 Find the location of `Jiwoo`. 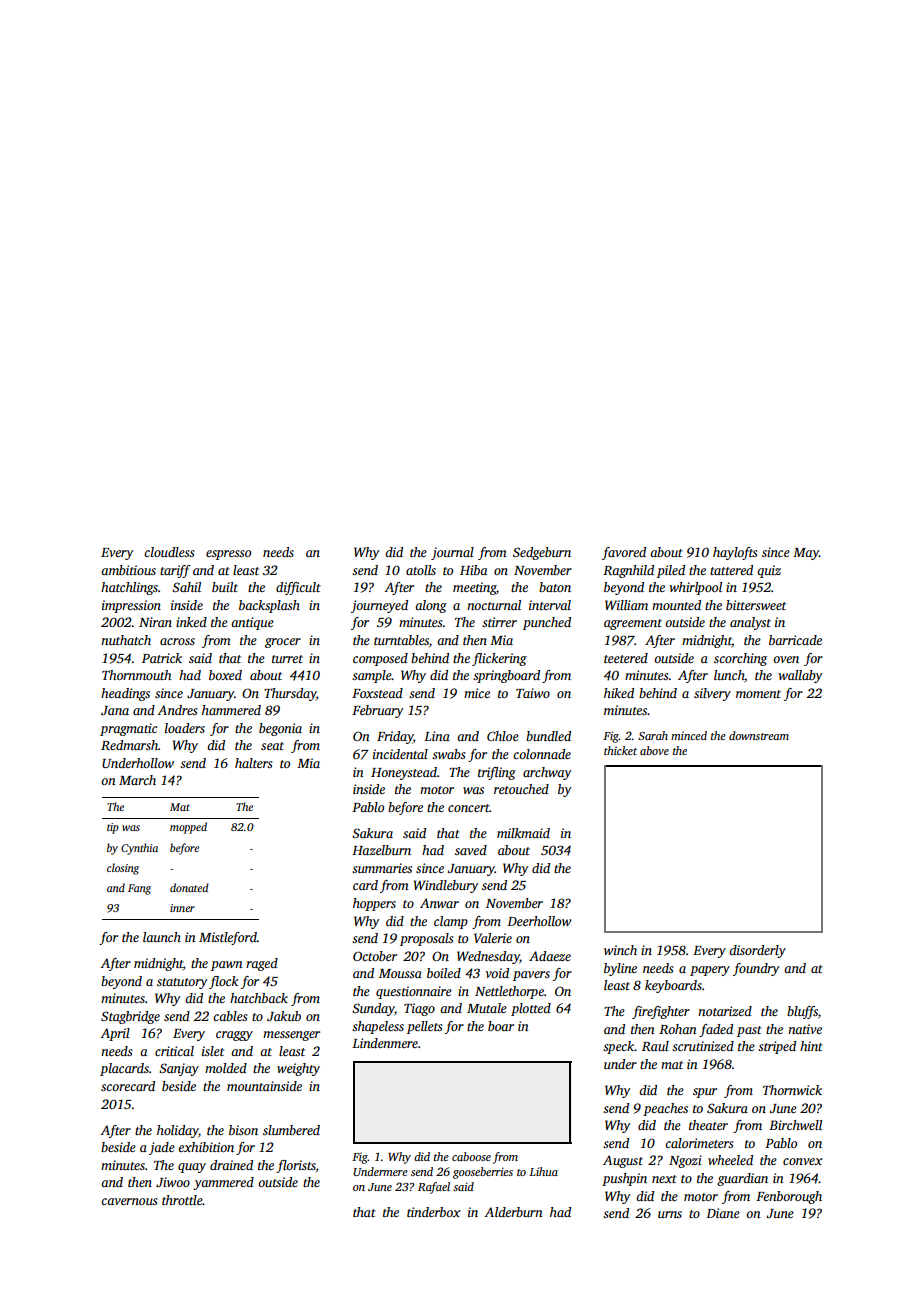

Jiwoo is located at coordinates (173, 1182).
